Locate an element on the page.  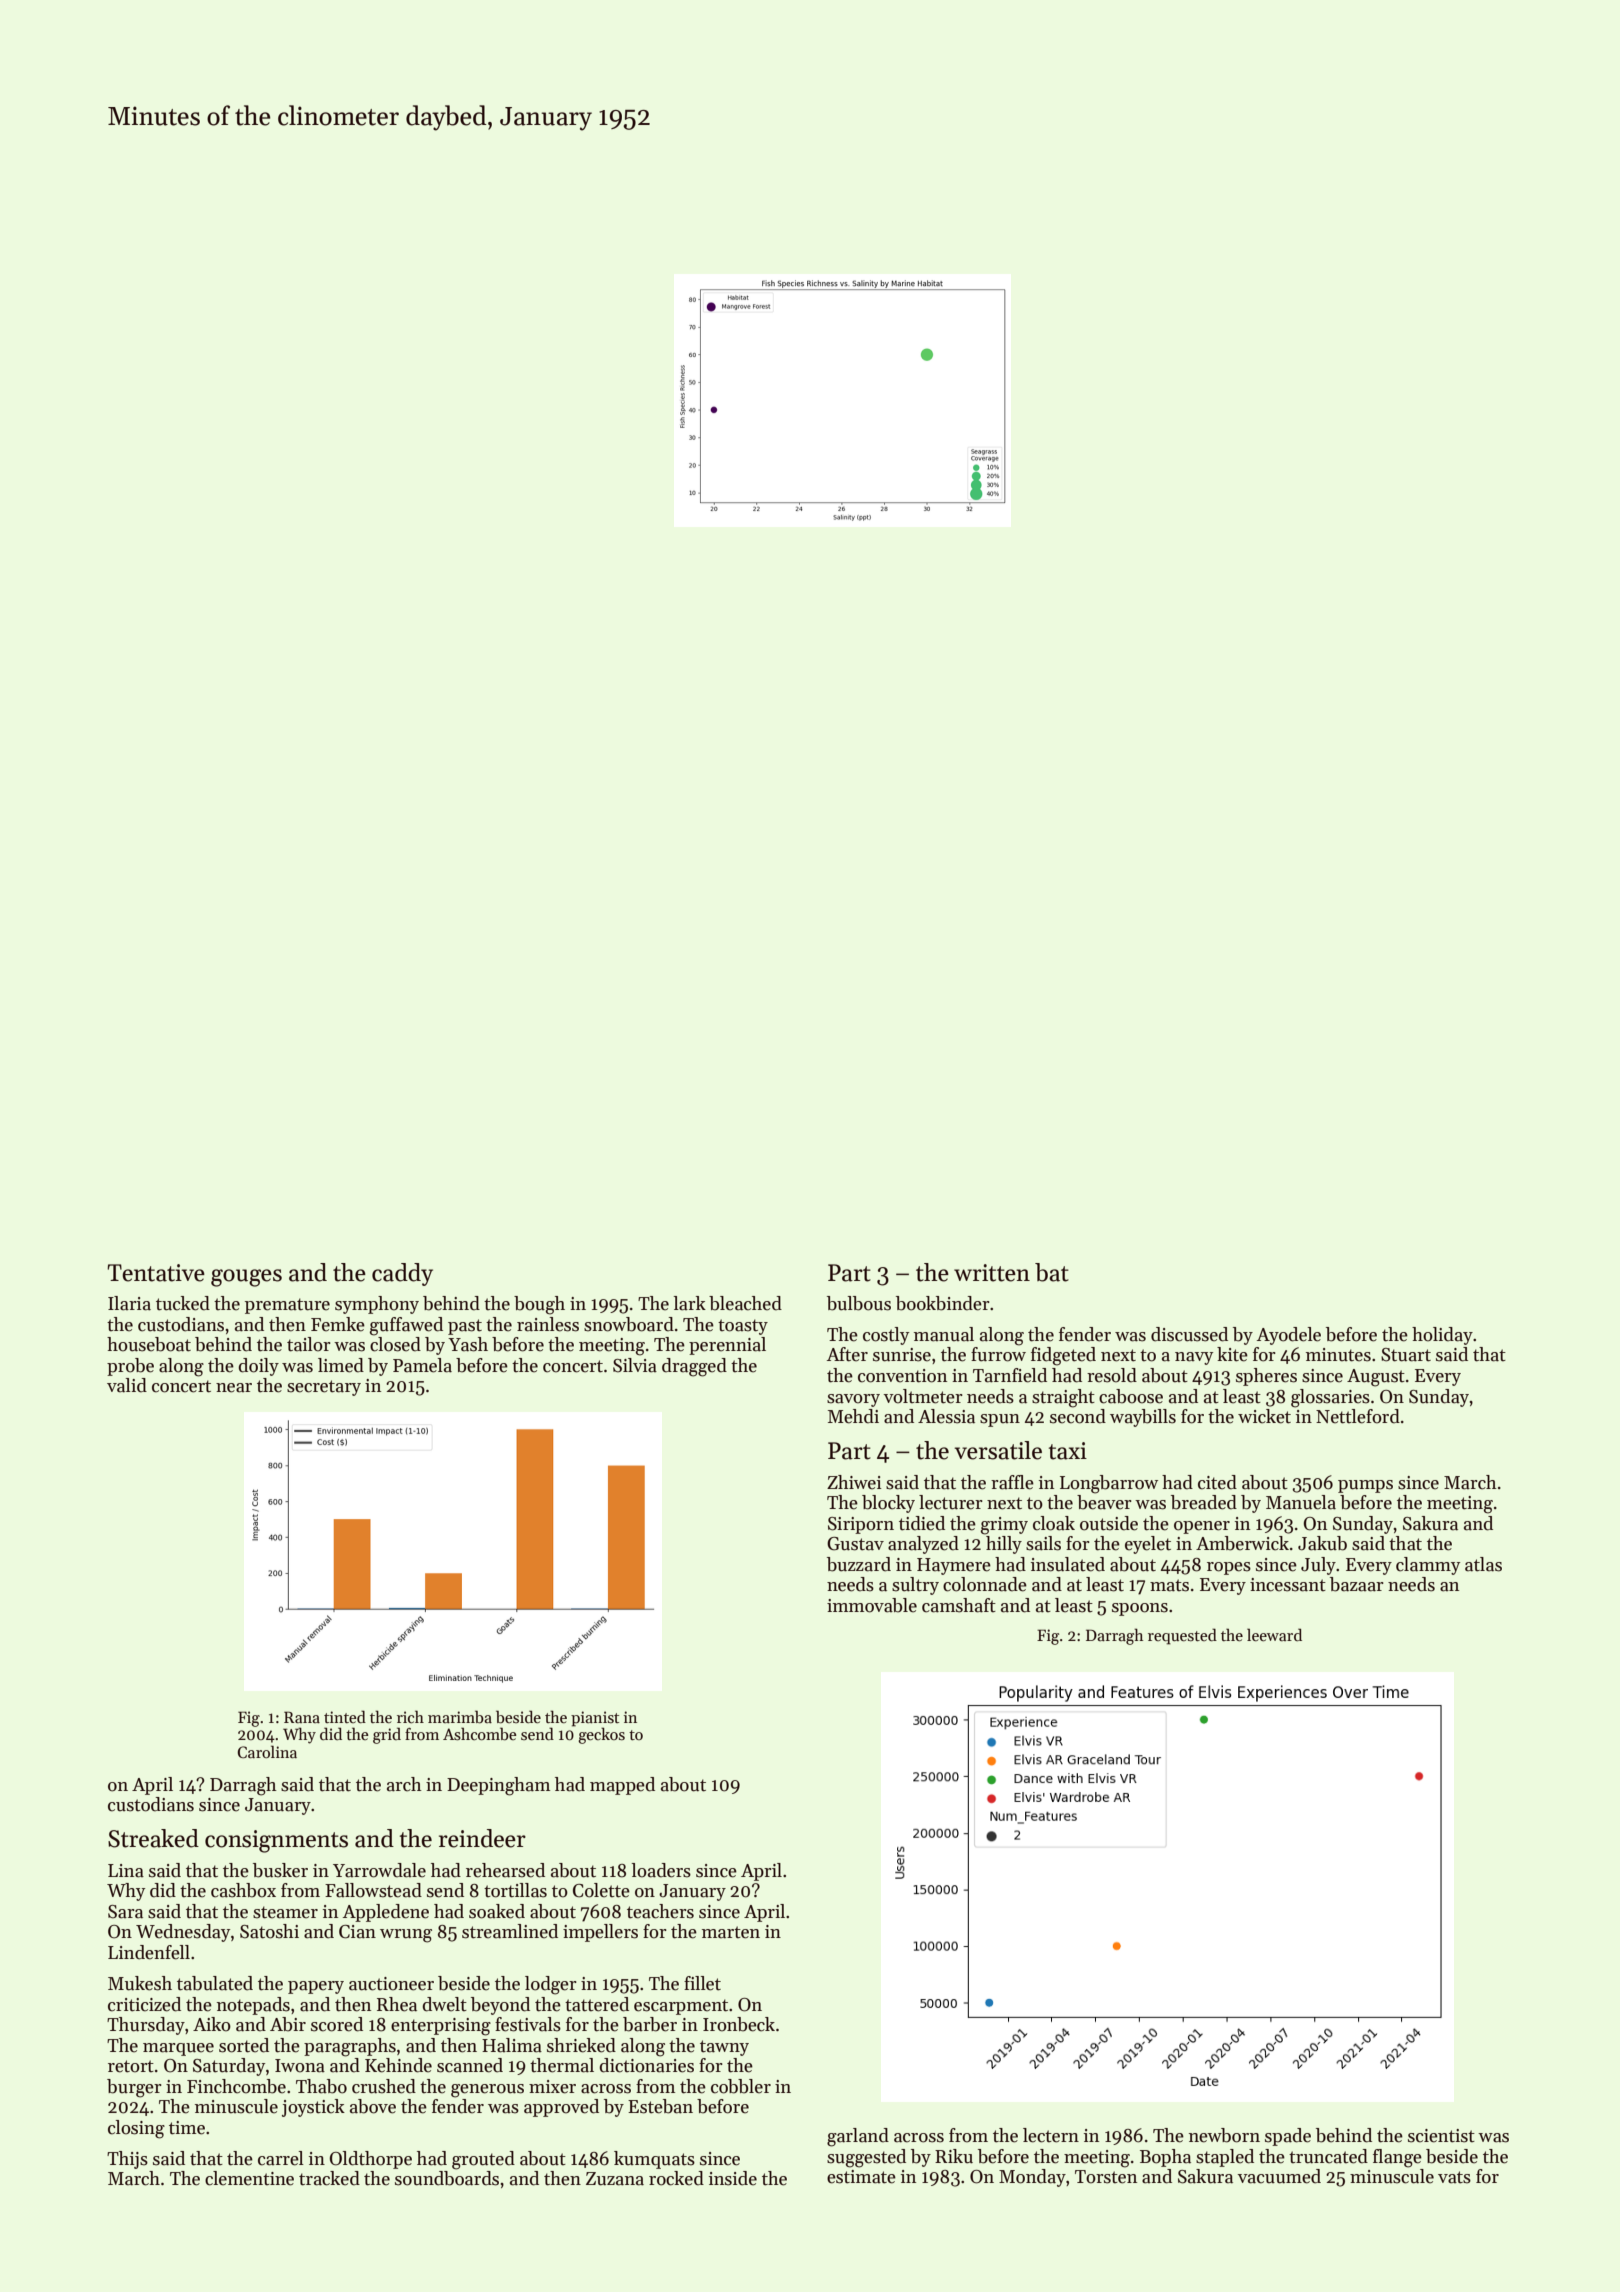
estimate is located at coordinates (861, 2177).
